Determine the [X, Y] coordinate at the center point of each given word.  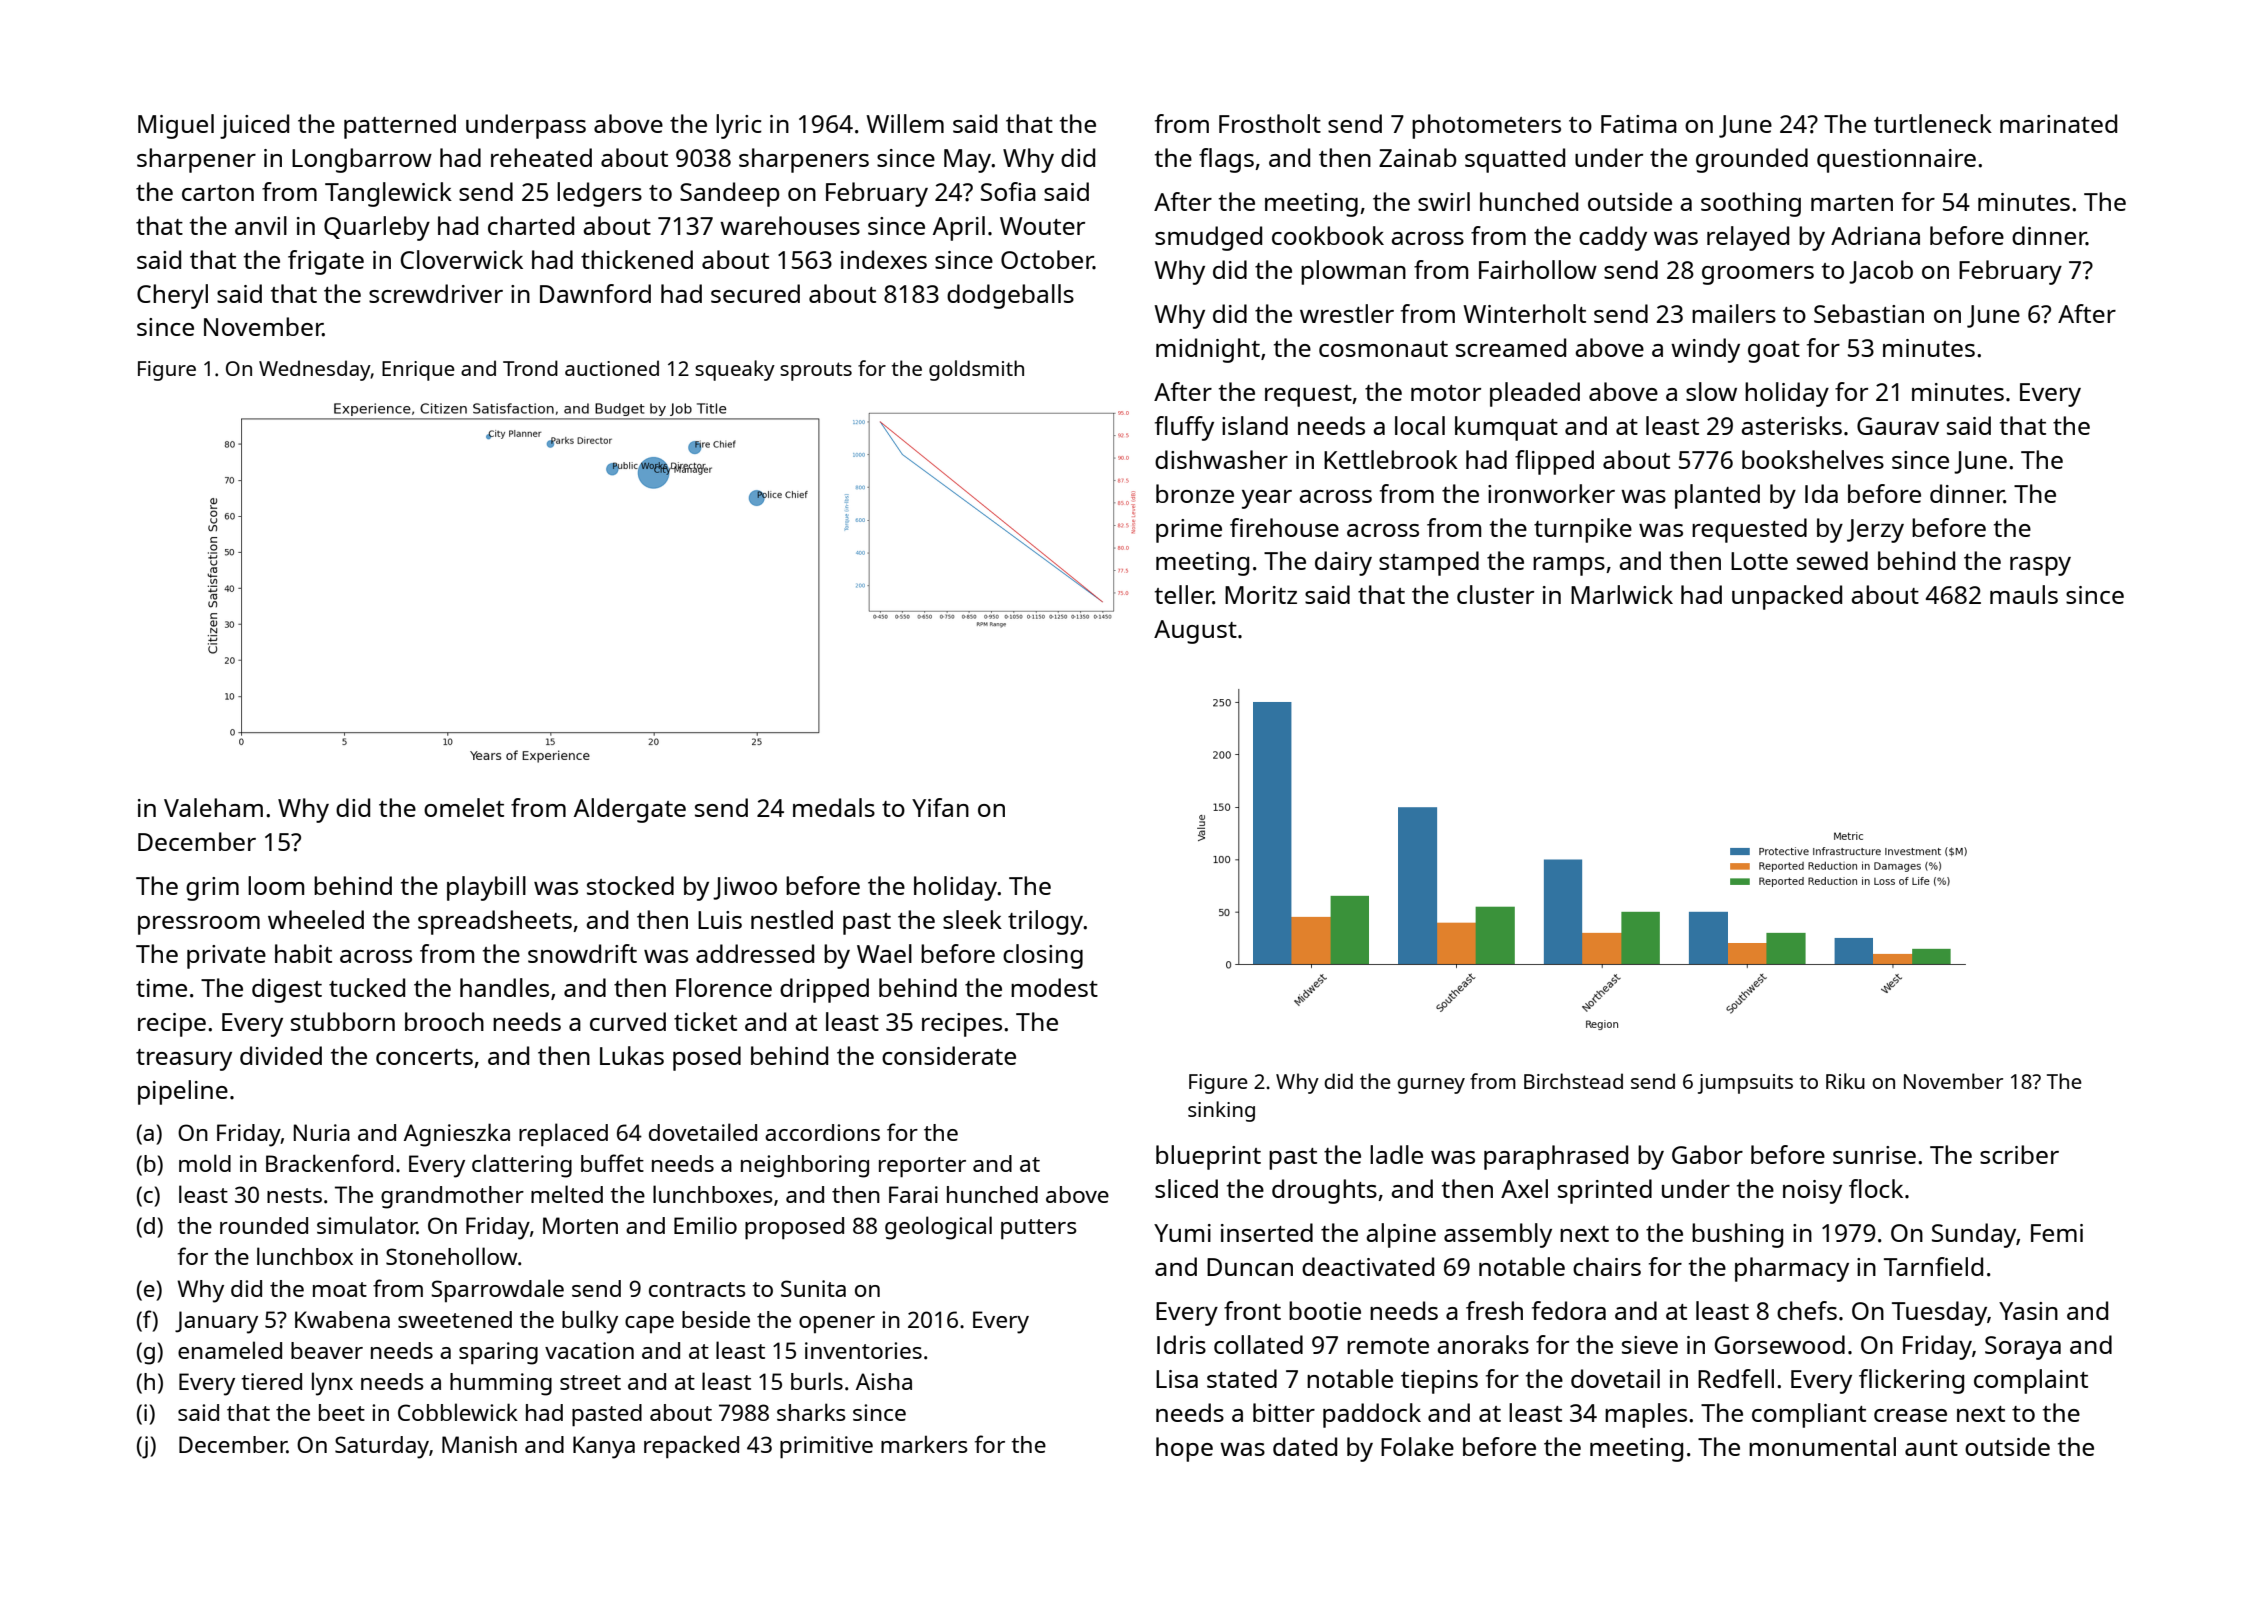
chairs [1607, 1266]
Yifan [940, 807]
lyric [739, 126]
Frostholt [1270, 123]
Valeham [213, 807]
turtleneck [1933, 123]
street [590, 1382]
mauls [2024, 594]
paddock [1372, 1415]
